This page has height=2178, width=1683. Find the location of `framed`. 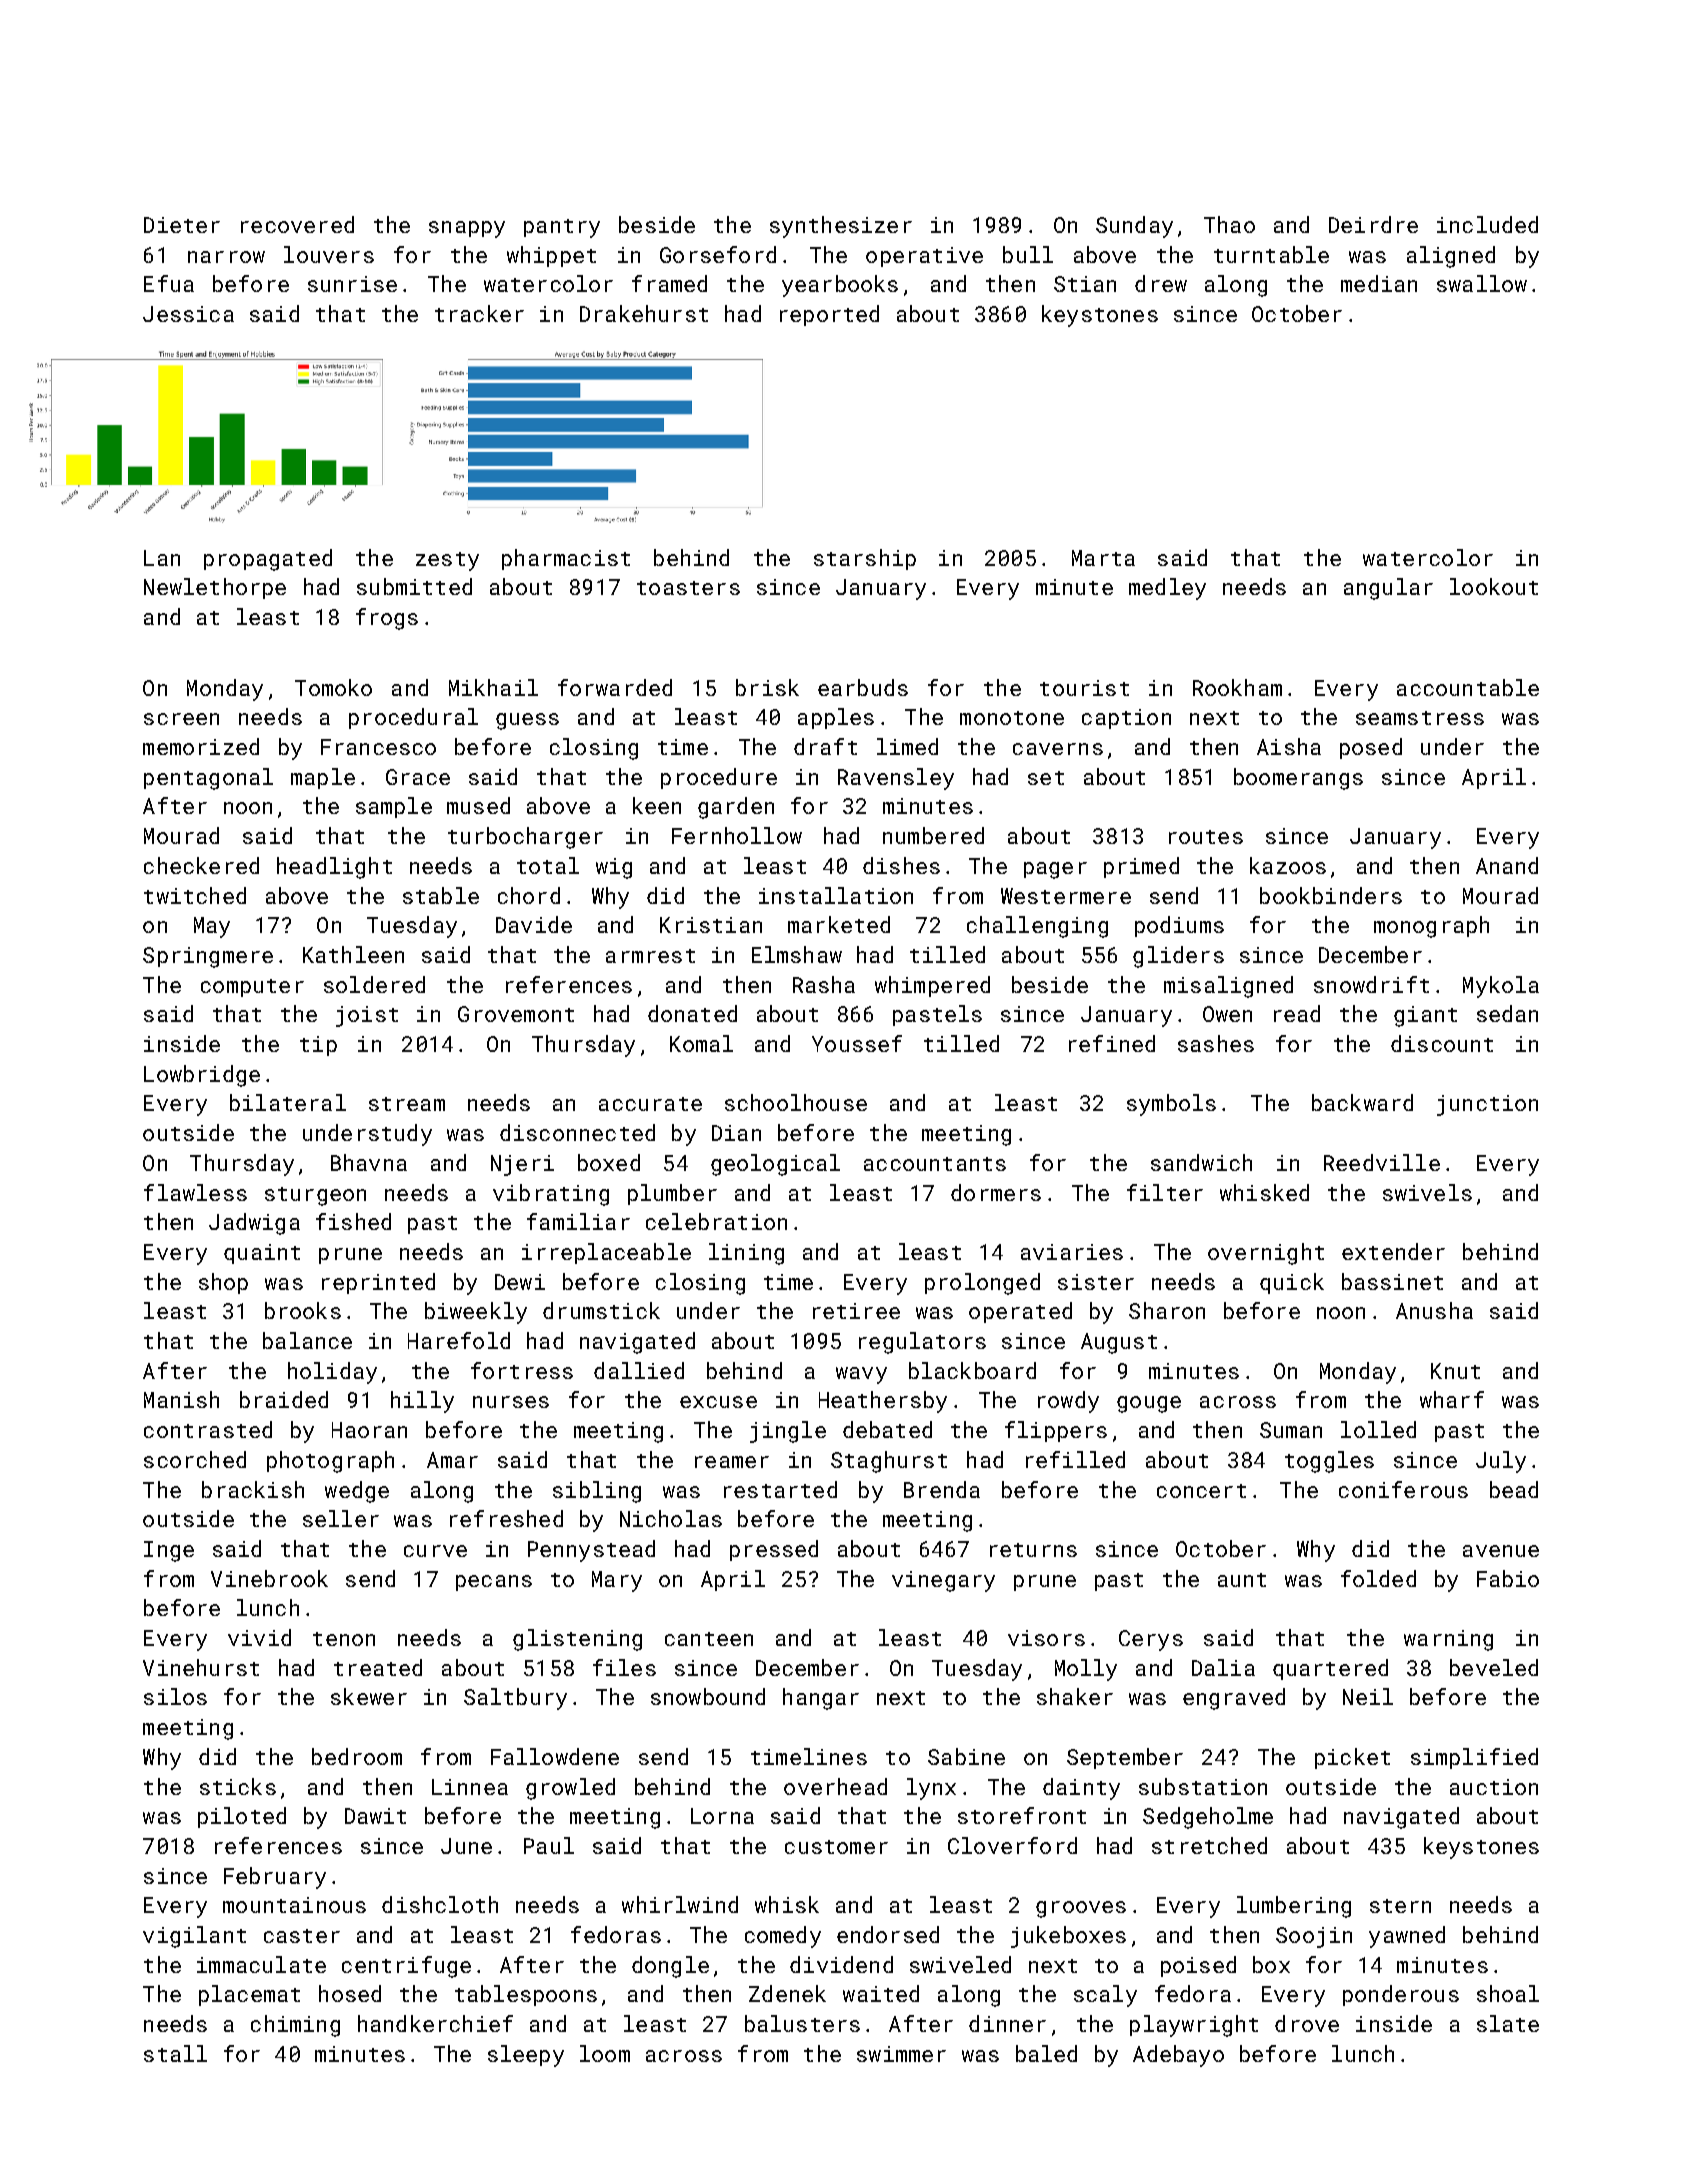

framed is located at coordinates (669, 283).
